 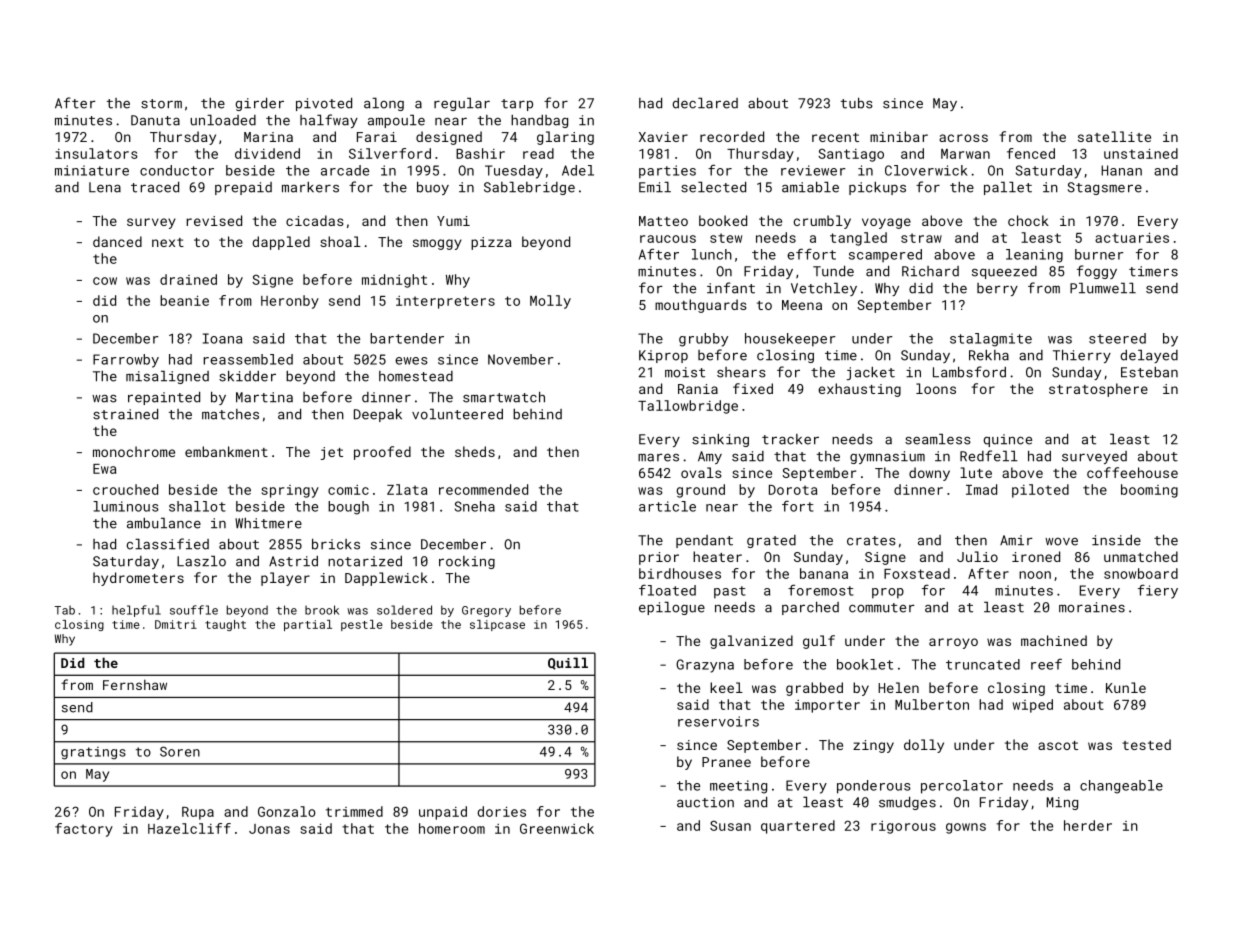 I want to click on coffeehouse, so click(x=1132, y=472).
